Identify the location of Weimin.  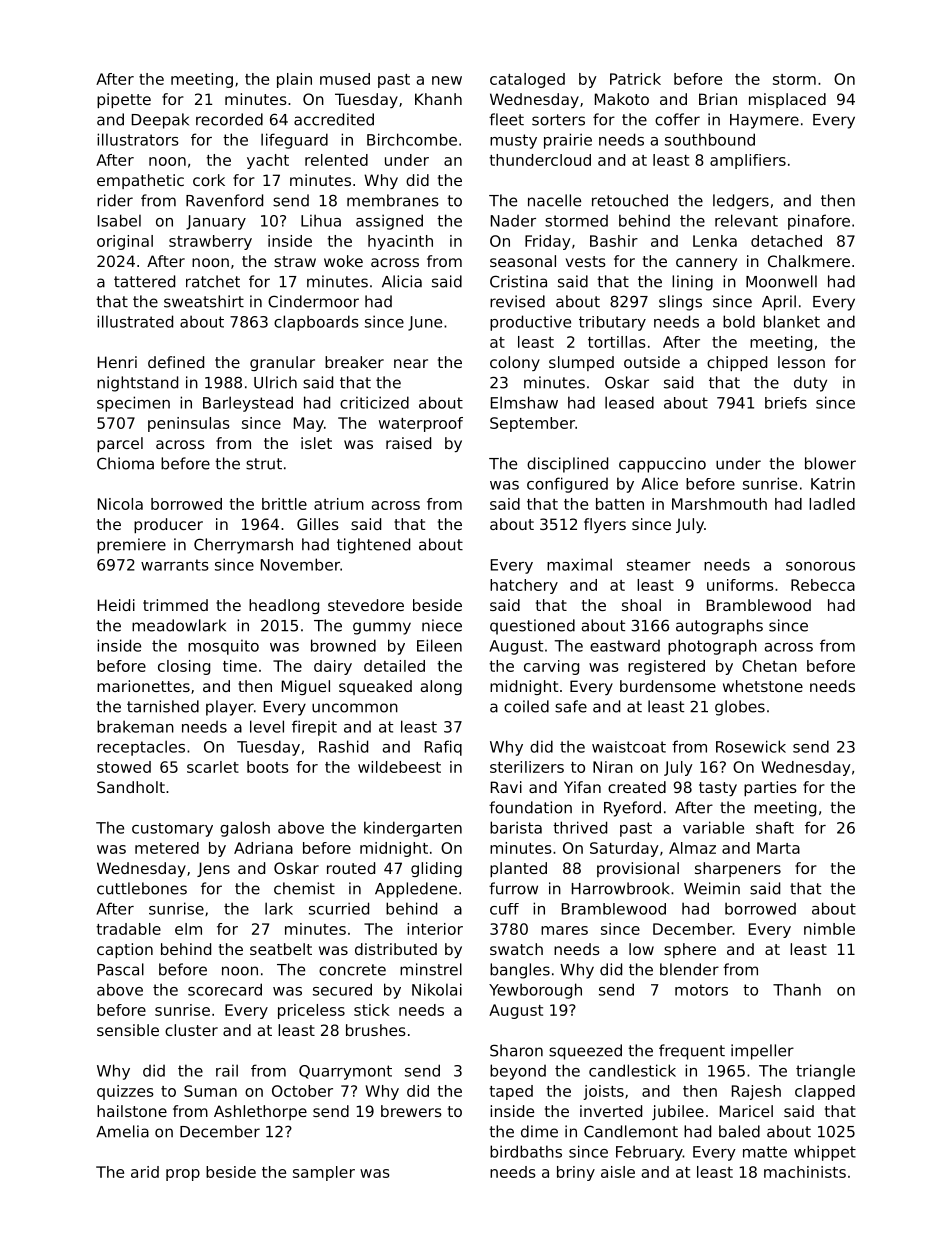
(712, 888).
